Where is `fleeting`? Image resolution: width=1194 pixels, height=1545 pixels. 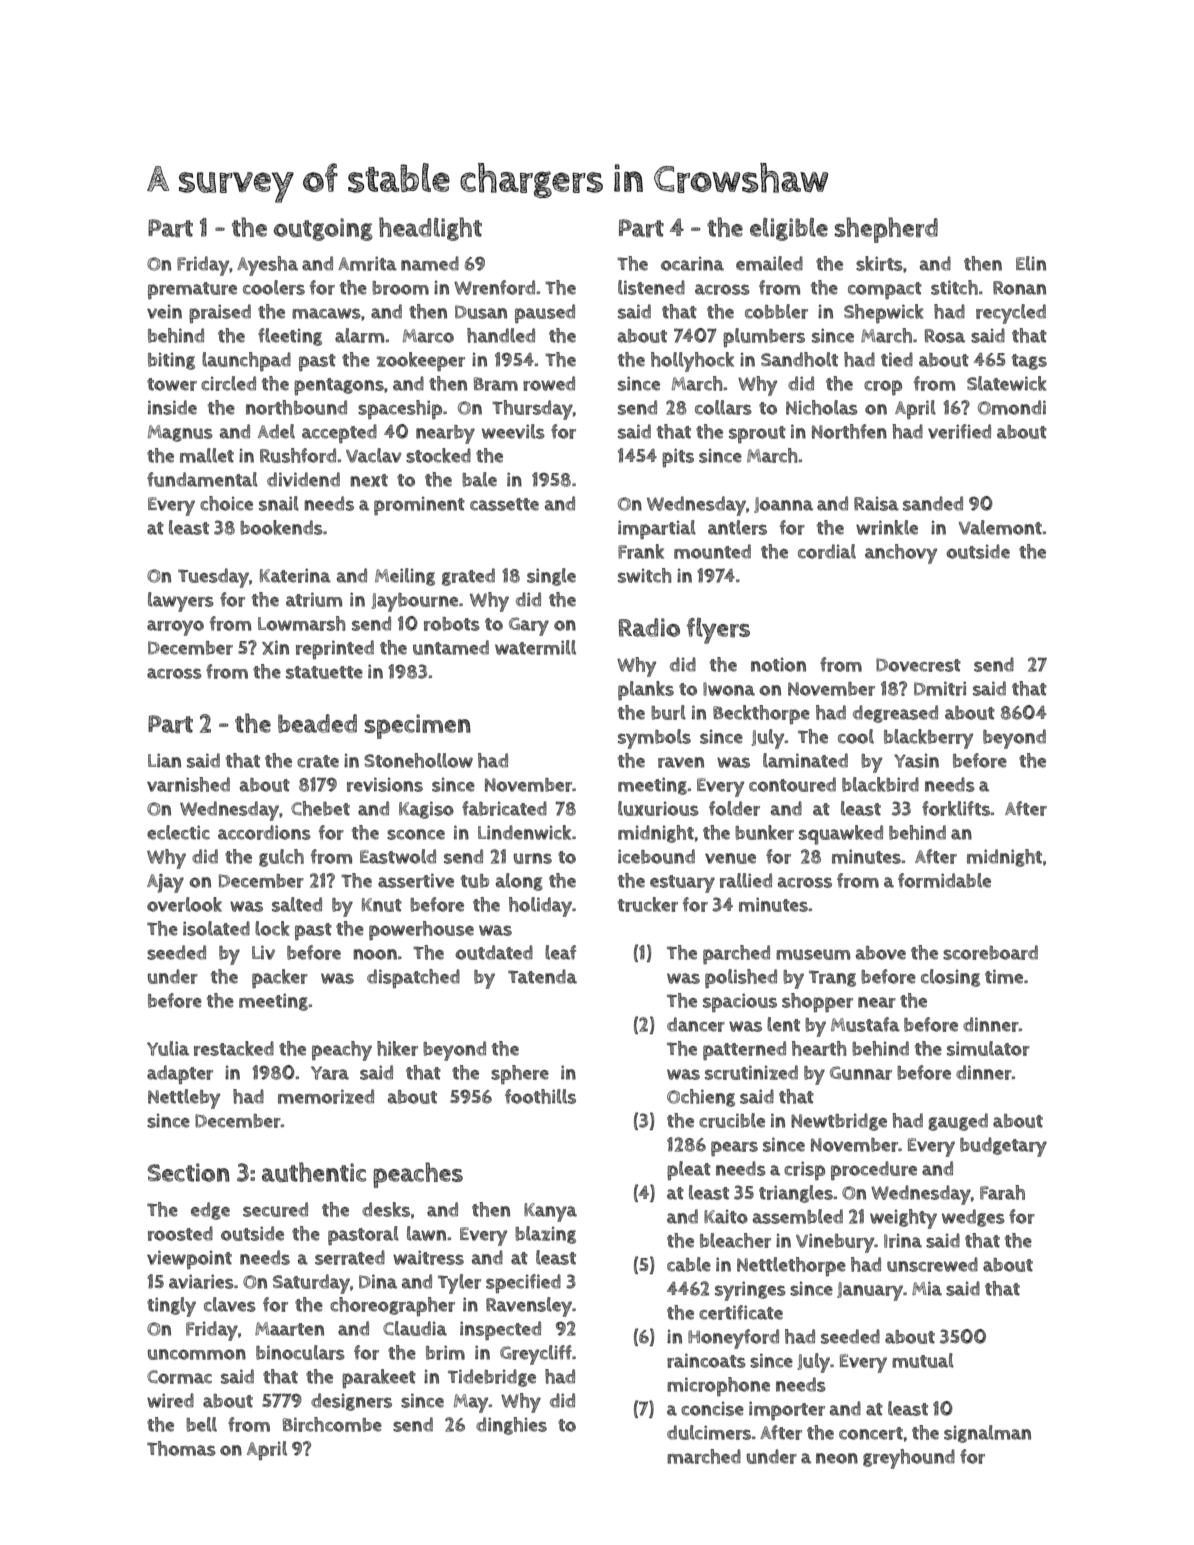 fleeting is located at coordinates (290, 337).
